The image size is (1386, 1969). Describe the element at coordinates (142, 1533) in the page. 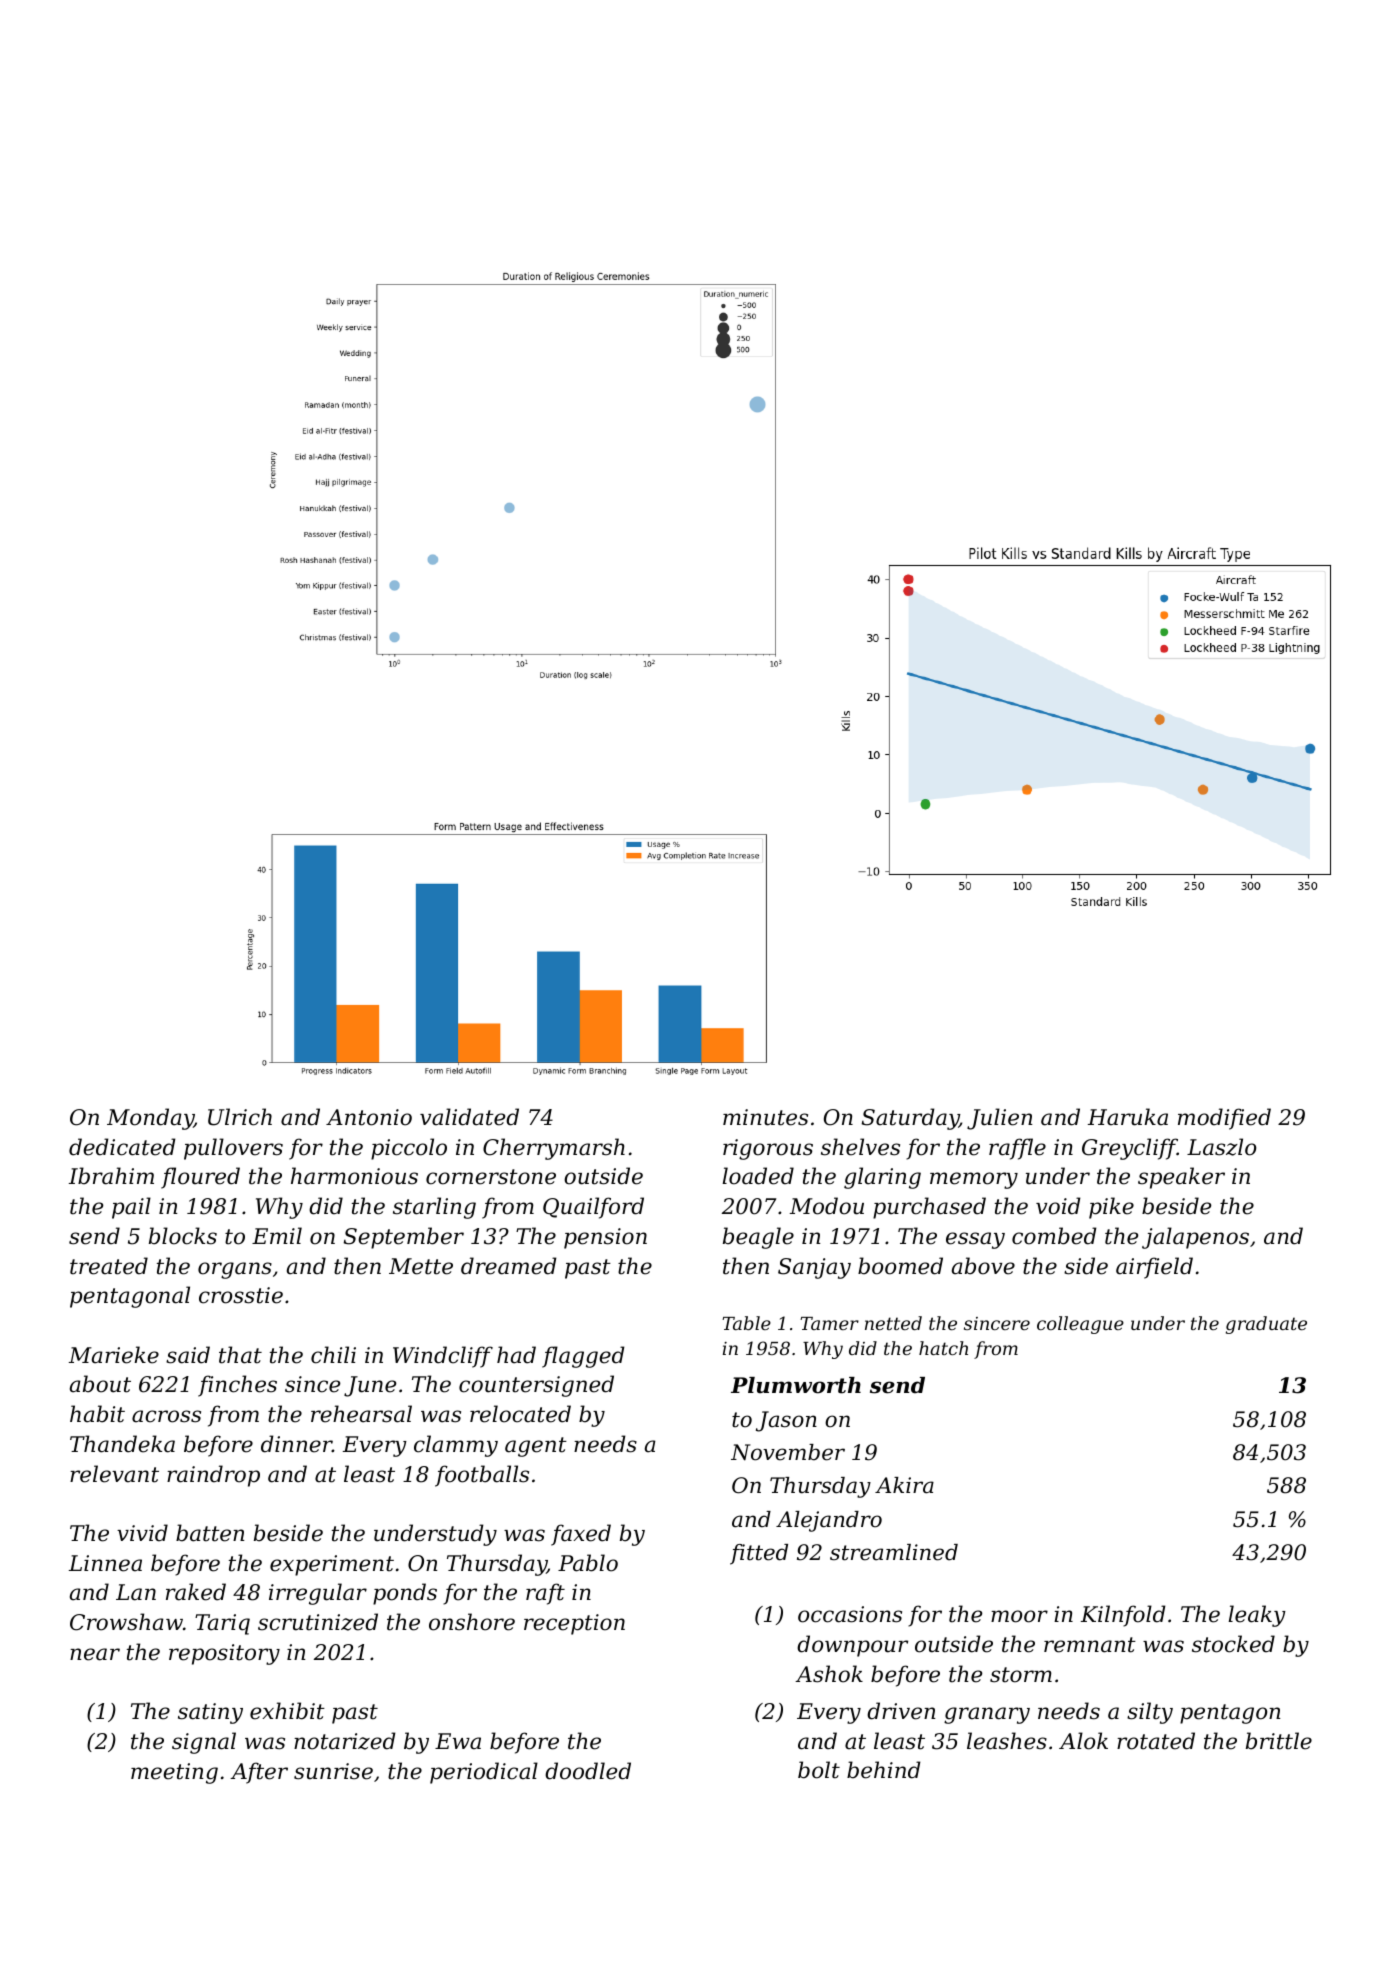

I see `vivid` at that location.
